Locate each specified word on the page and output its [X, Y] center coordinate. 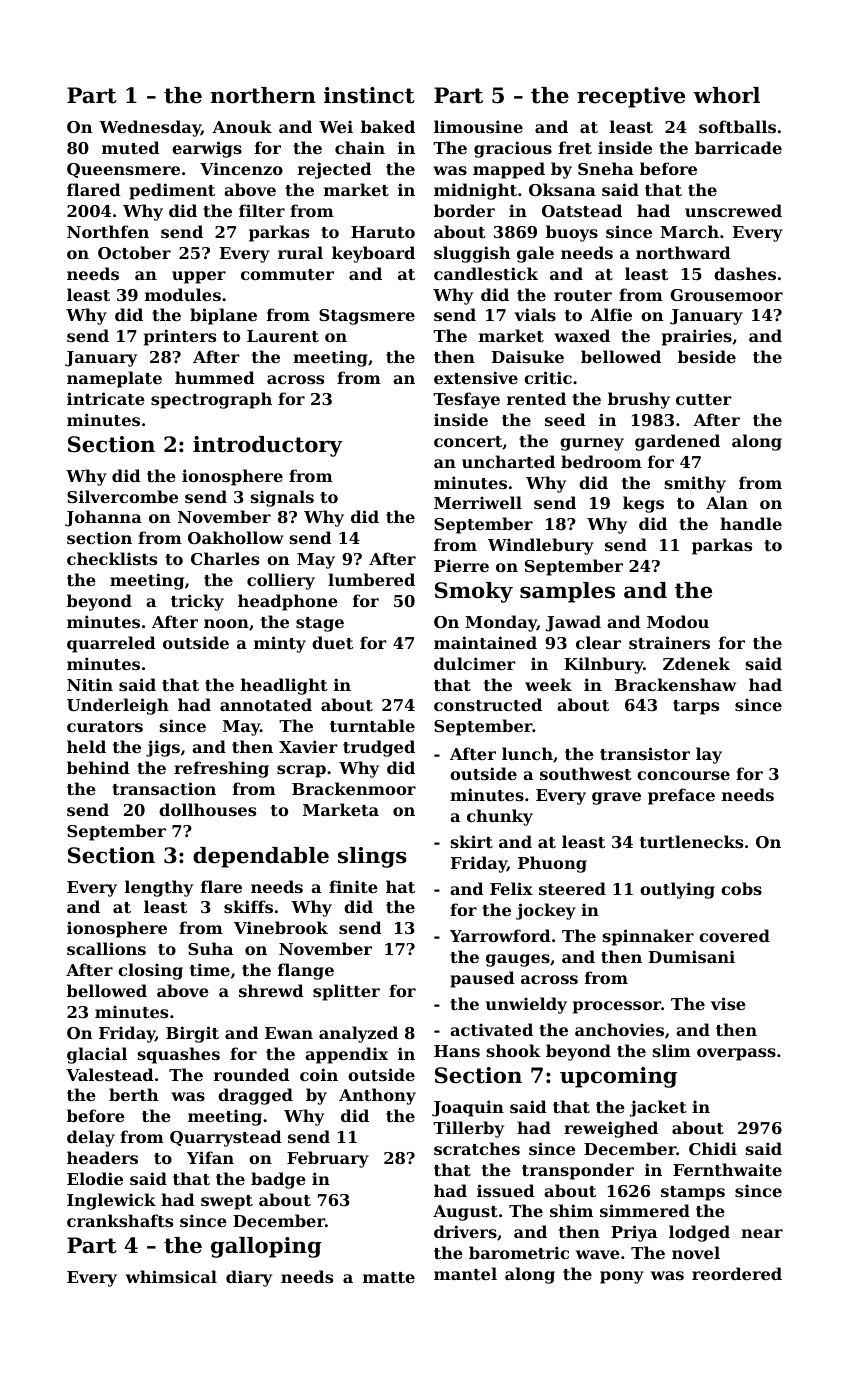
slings [372, 857]
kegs [643, 504]
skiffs [248, 906]
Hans [457, 1051]
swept [227, 1202]
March [689, 231]
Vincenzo [241, 168]
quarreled [111, 644]
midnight [475, 191]
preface [681, 796]
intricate [106, 398]
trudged [379, 748]
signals [282, 498]
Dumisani [692, 956]
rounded [252, 1074]
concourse [683, 775]
